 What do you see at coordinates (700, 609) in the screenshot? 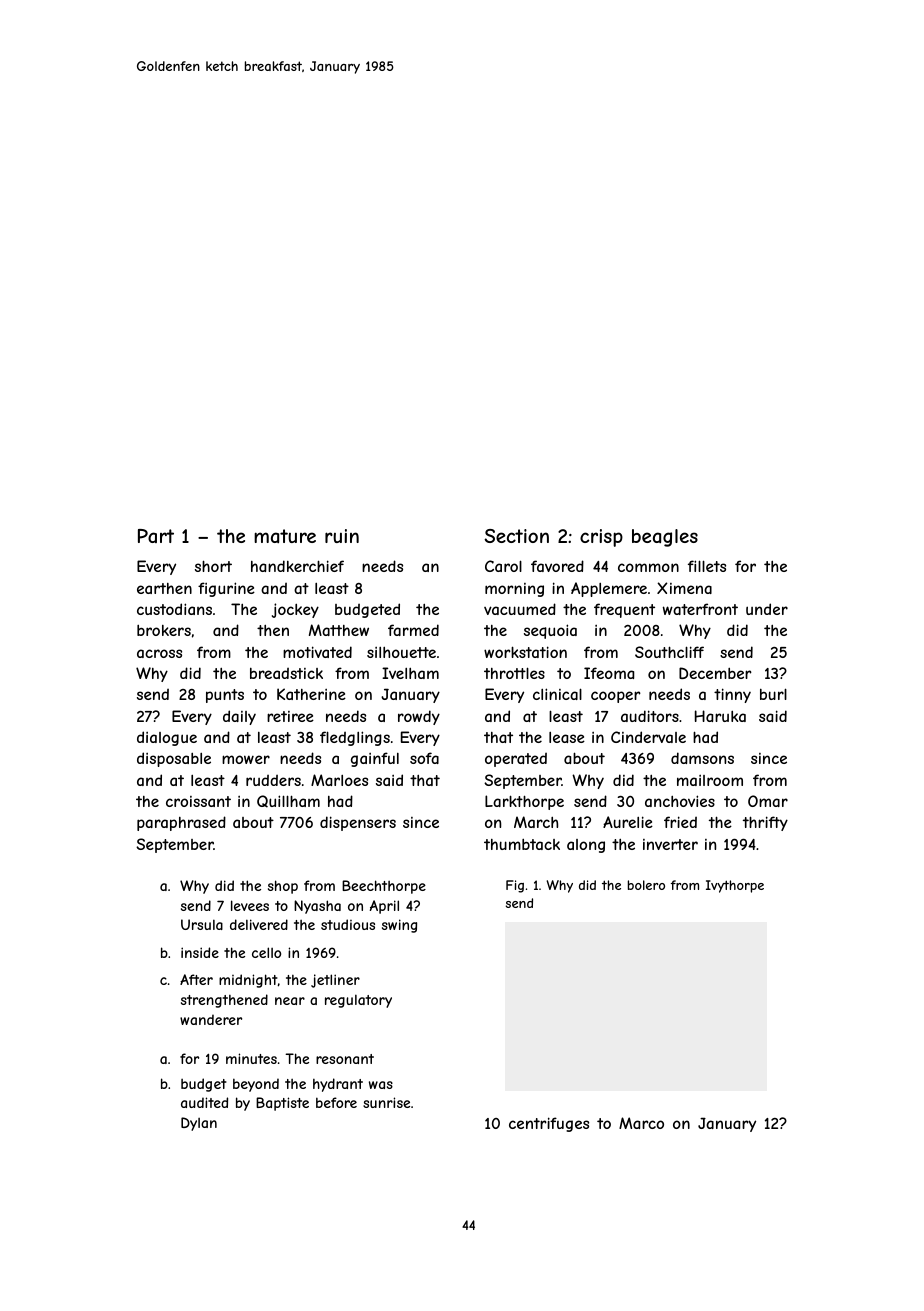
I see `waterfront` at bounding box center [700, 609].
